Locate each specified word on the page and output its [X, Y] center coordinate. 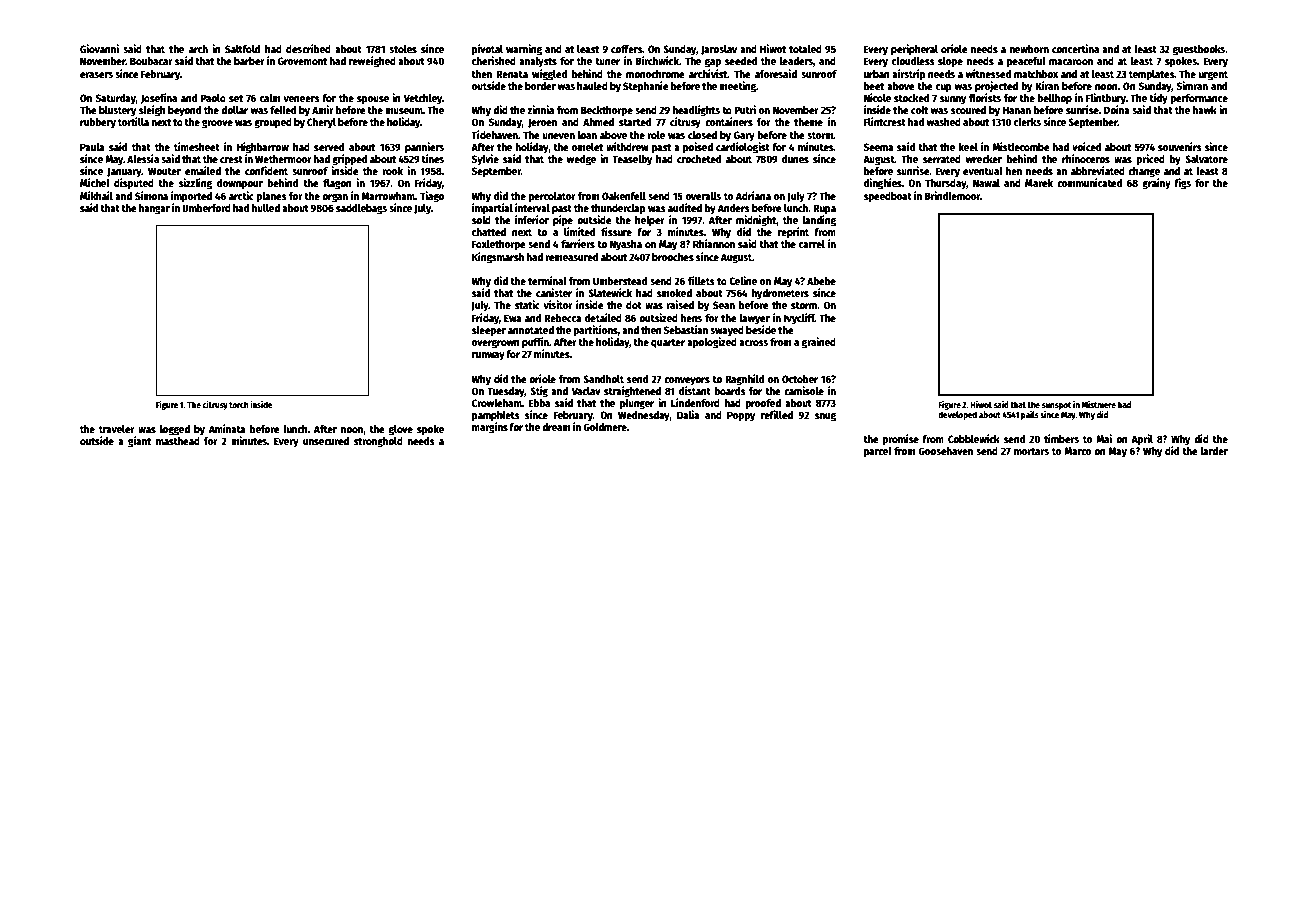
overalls [703, 196]
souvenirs [1180, 146]
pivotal [487, 50]
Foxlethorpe [499, 245]
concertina [1075, 48]
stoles [403, 49]
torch [239, 404]
